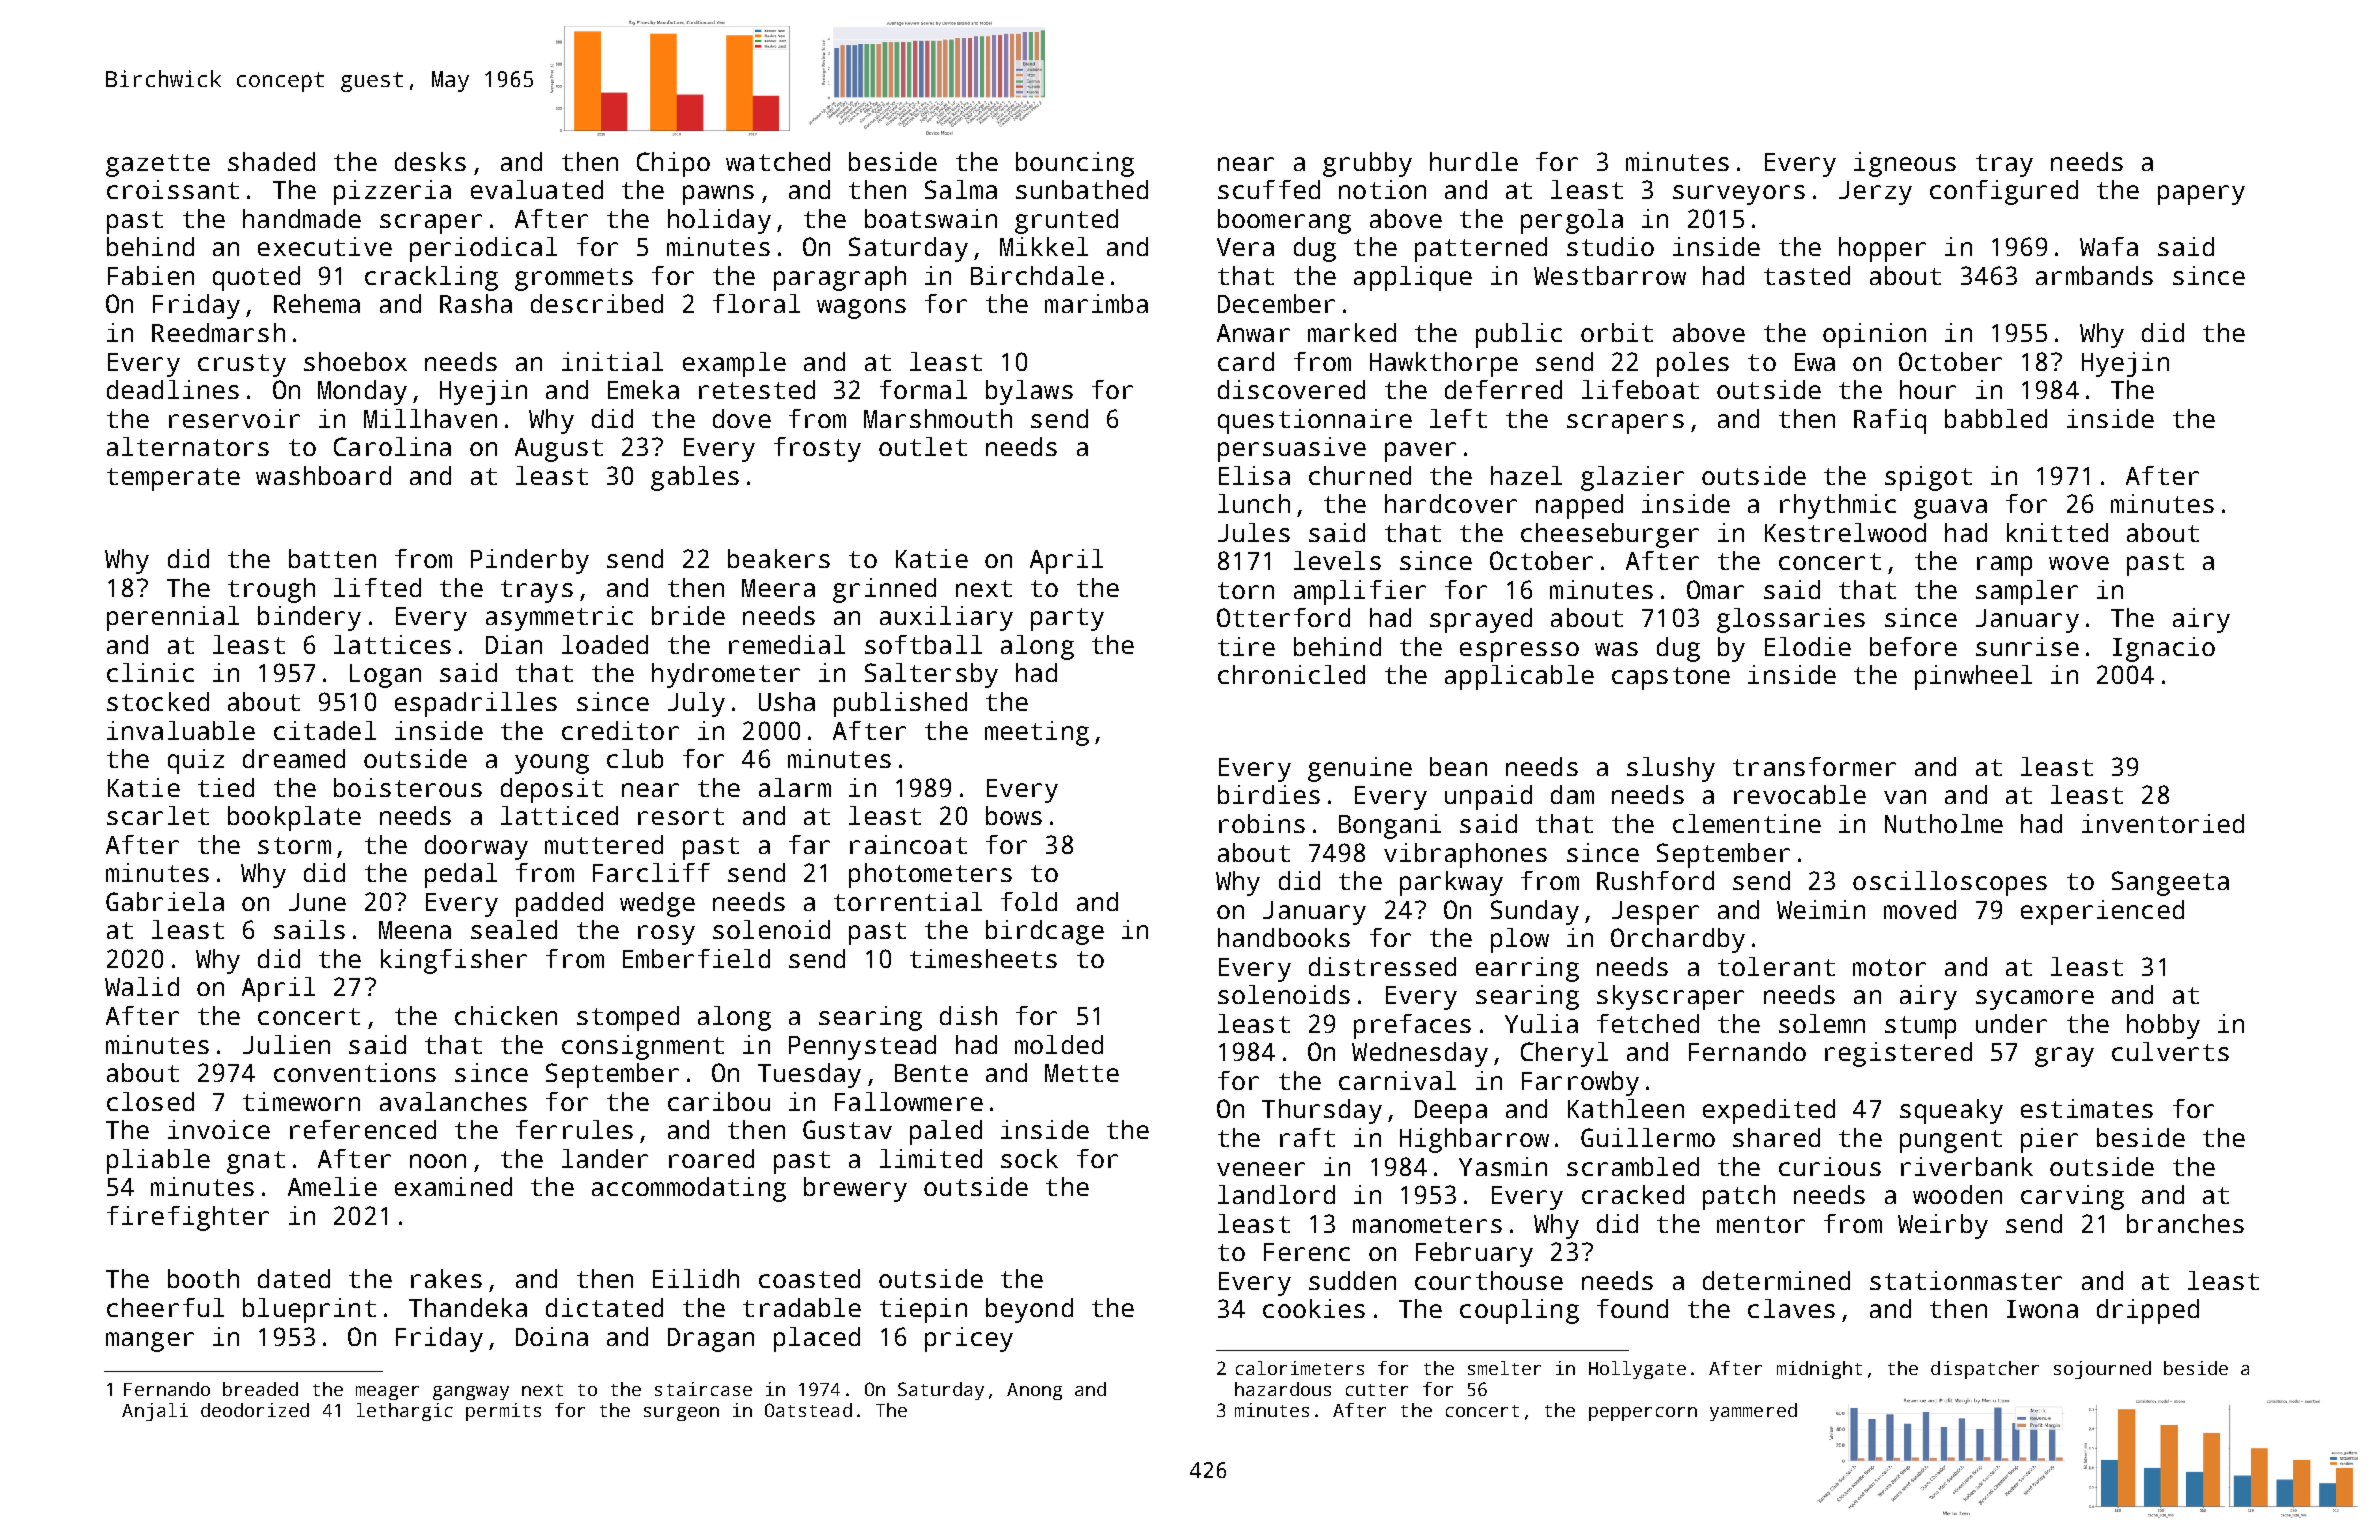  I want to click on manger, so click(150, 1342).
